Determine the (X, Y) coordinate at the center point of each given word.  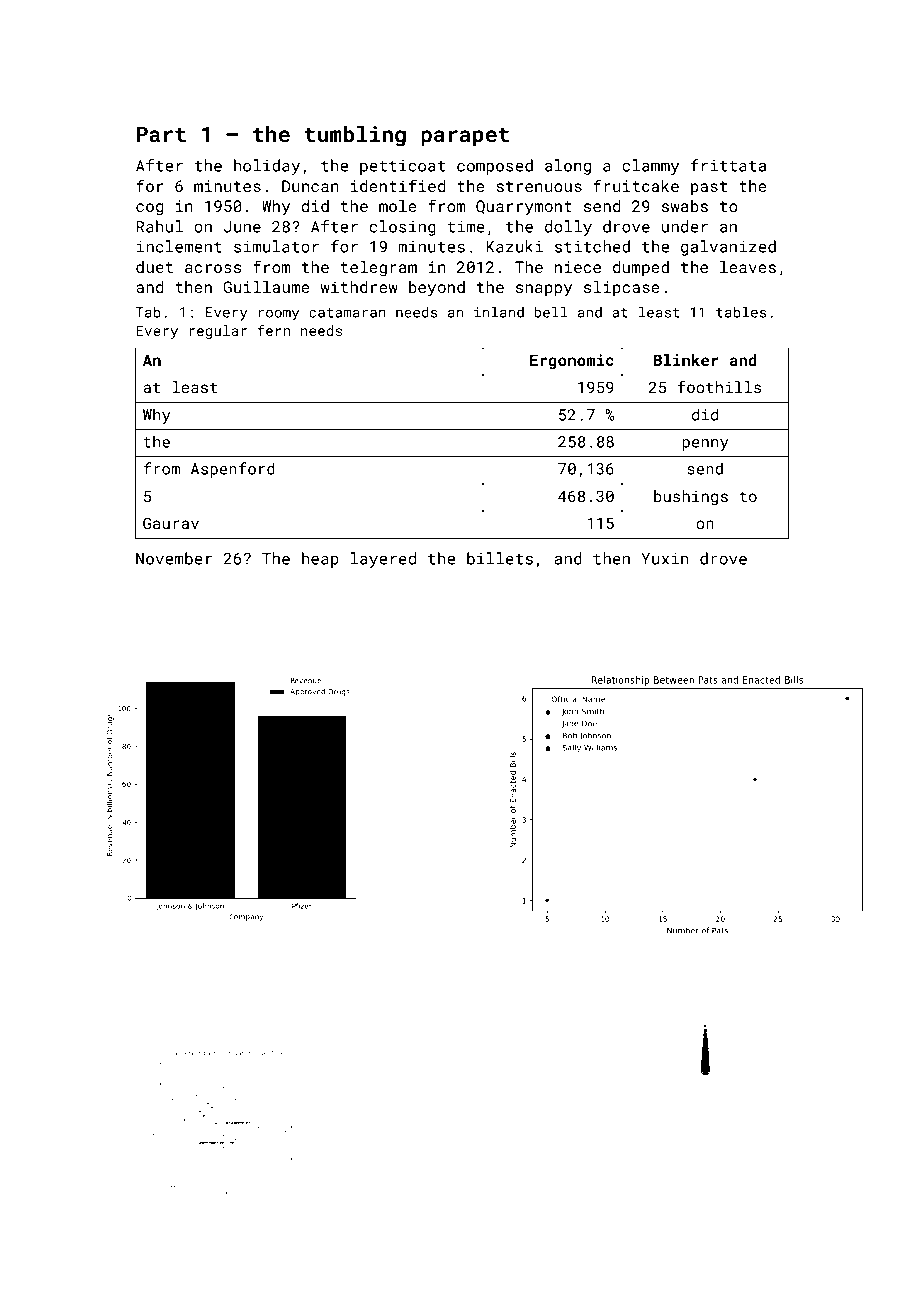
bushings (691, 498)
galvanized (728, 248)
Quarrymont (524, 208)
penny (705, 445)
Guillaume (266, 287)
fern (273, 330)
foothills (719, 387)
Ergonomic (572, 362)
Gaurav (171, 523)
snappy (544, 290)
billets (500, 558)
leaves (748, 267)
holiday (267, 167)
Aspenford (233, 470)
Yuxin (665, 559)
